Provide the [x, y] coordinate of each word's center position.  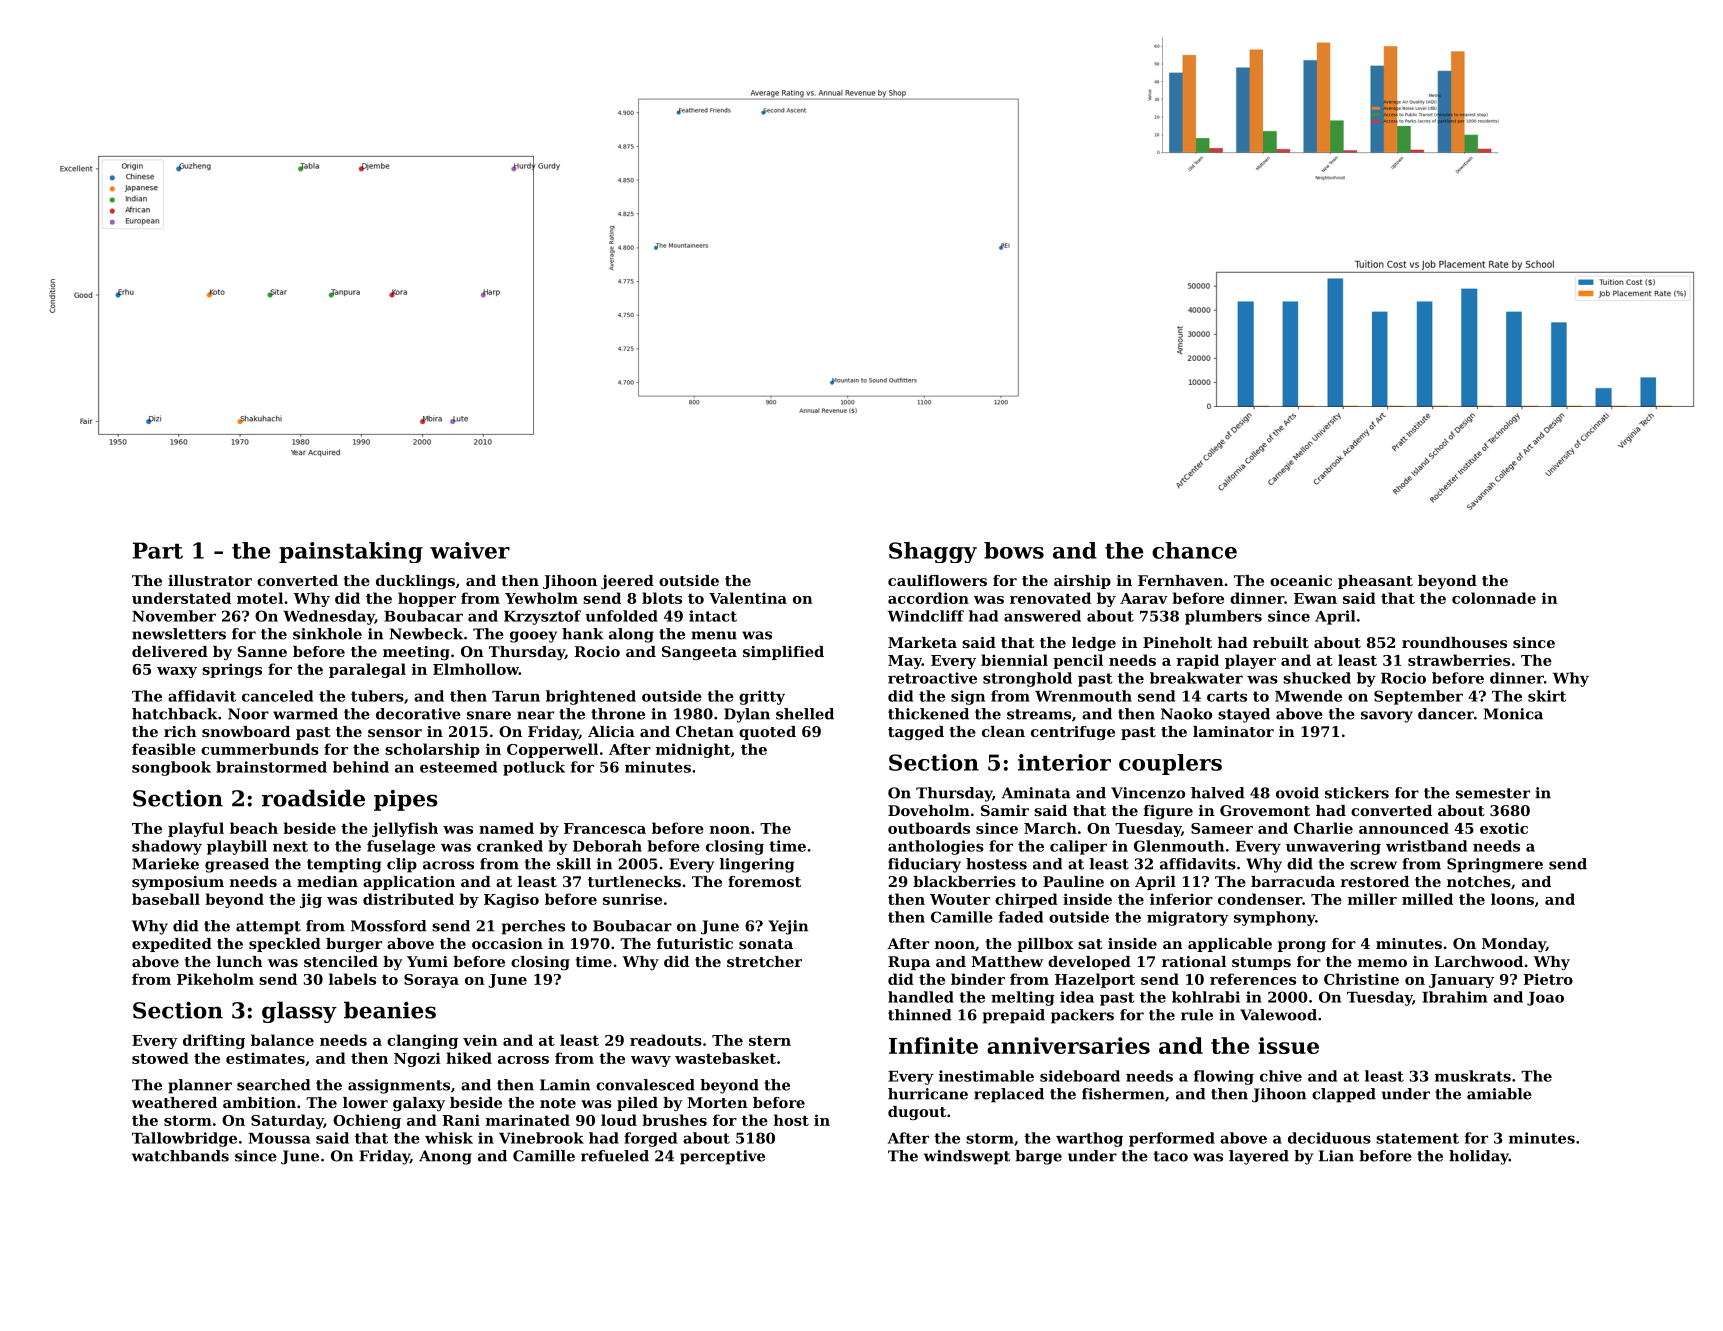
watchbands [180, 1156]
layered [1259, 1157]
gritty [762, 697]
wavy [651, 1061]
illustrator [210, 580]
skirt [1547, 696]
